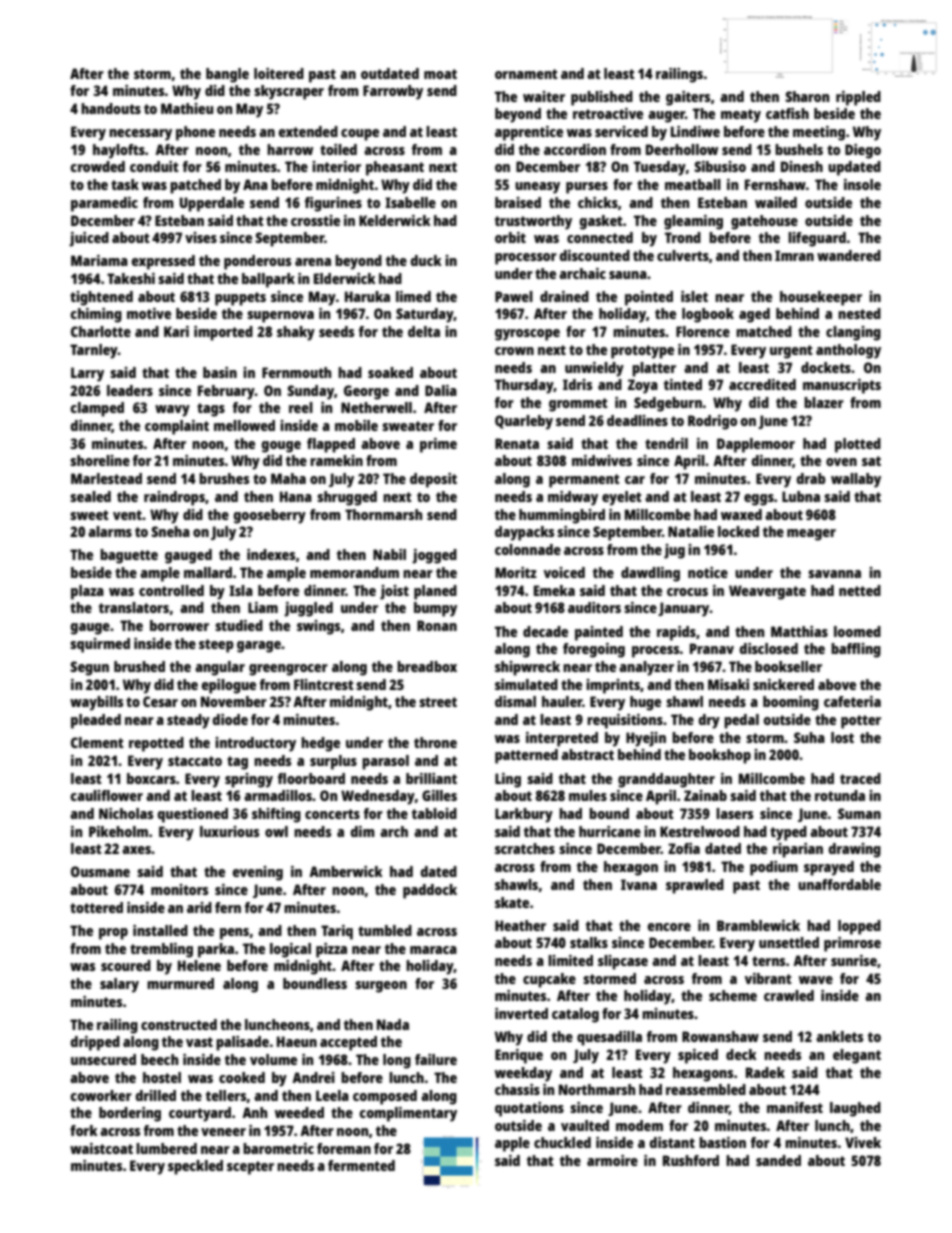 The image size is (952, 1233). I want to click on plaza, so click(87, 592).
